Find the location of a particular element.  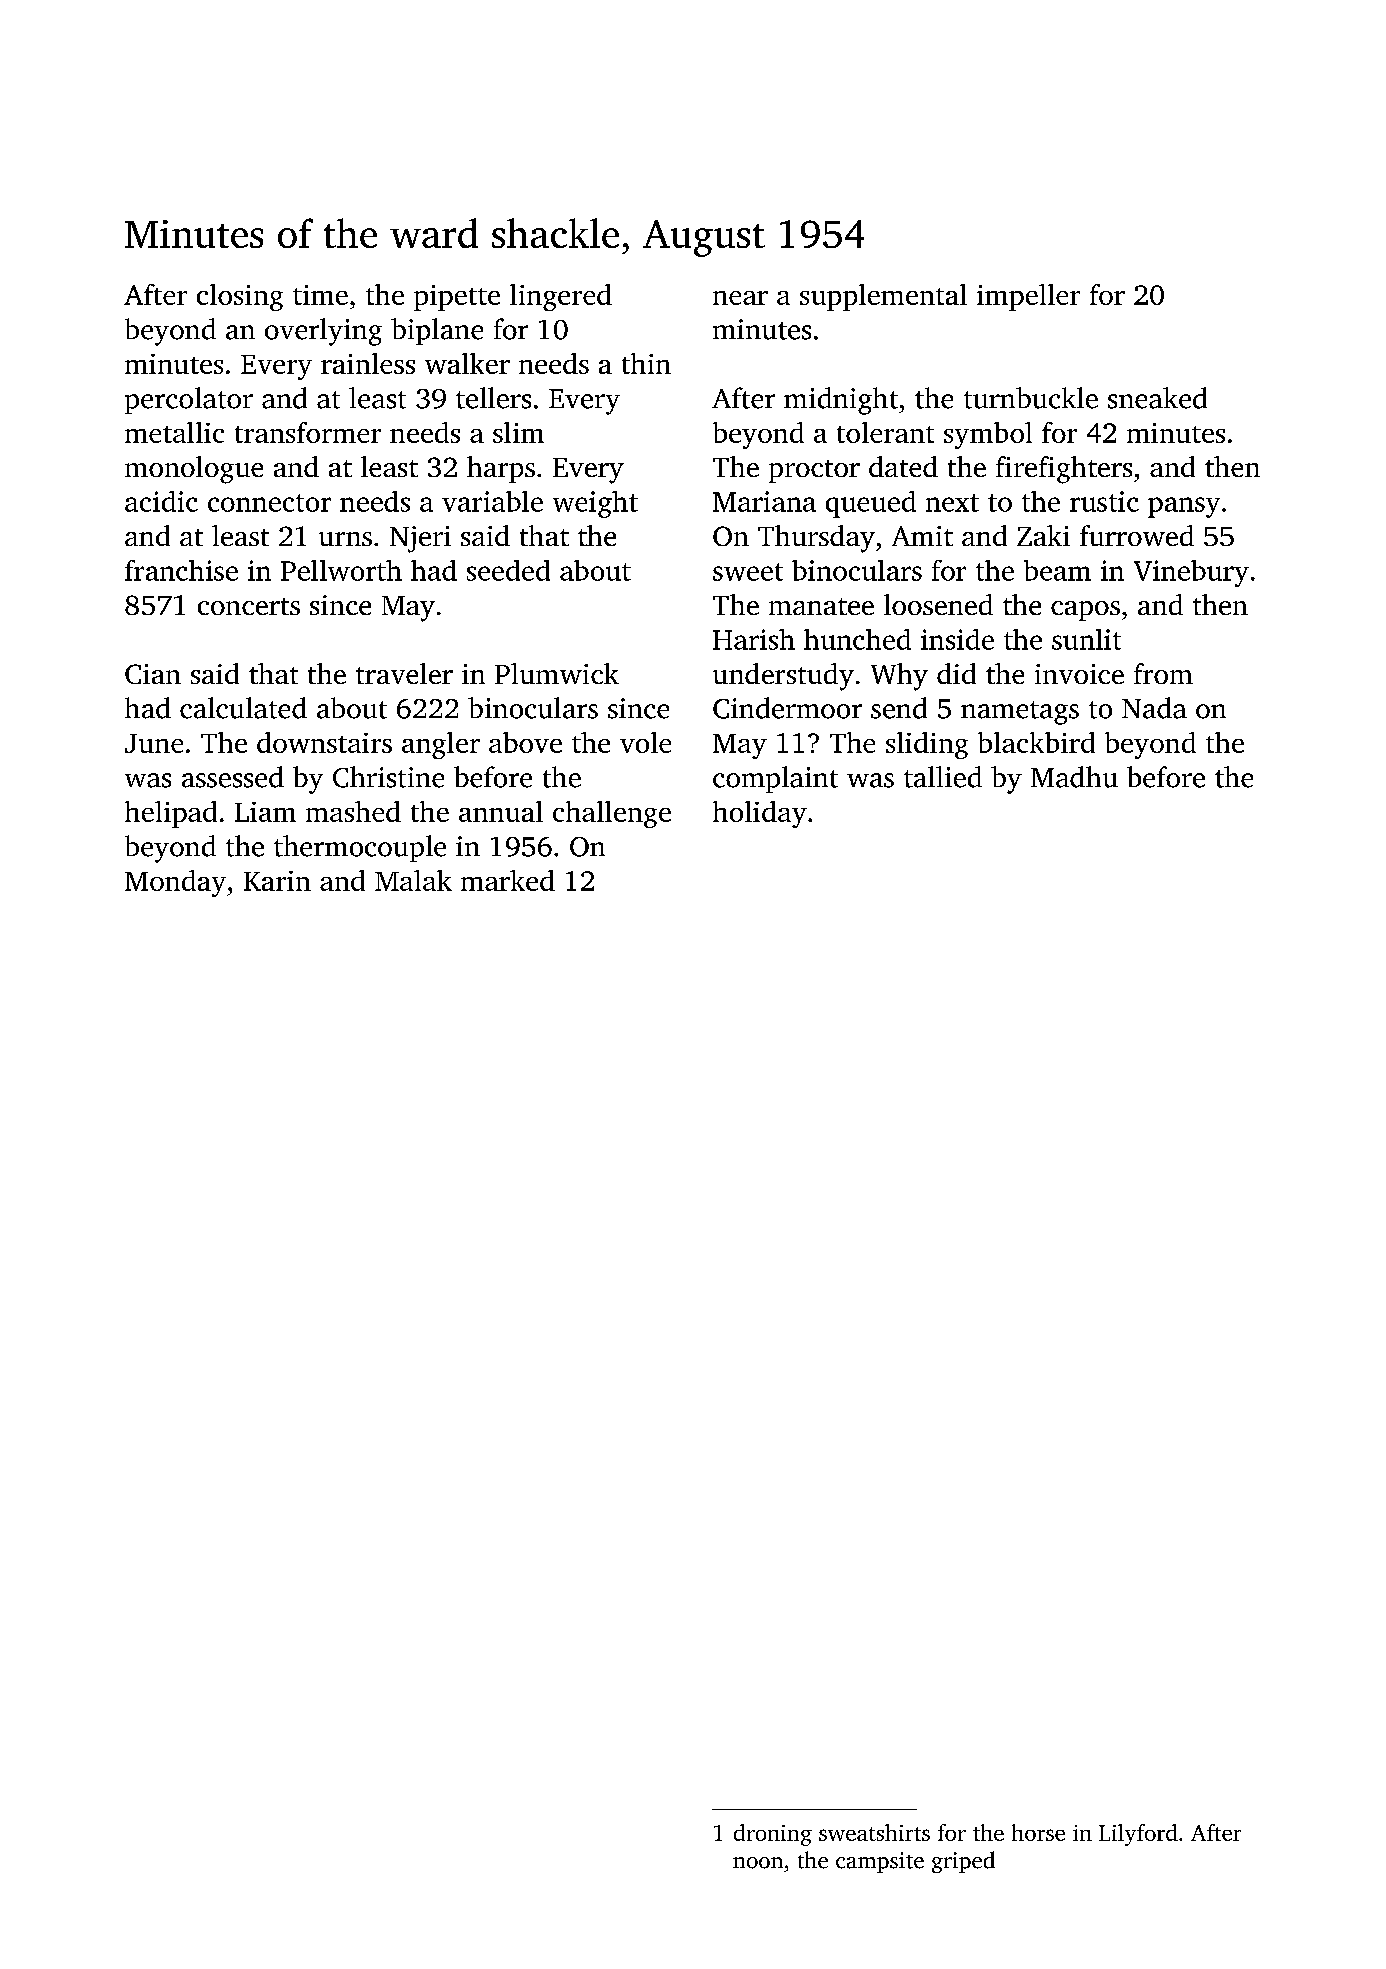

sneaked is located at coordinates (1157, 398).
